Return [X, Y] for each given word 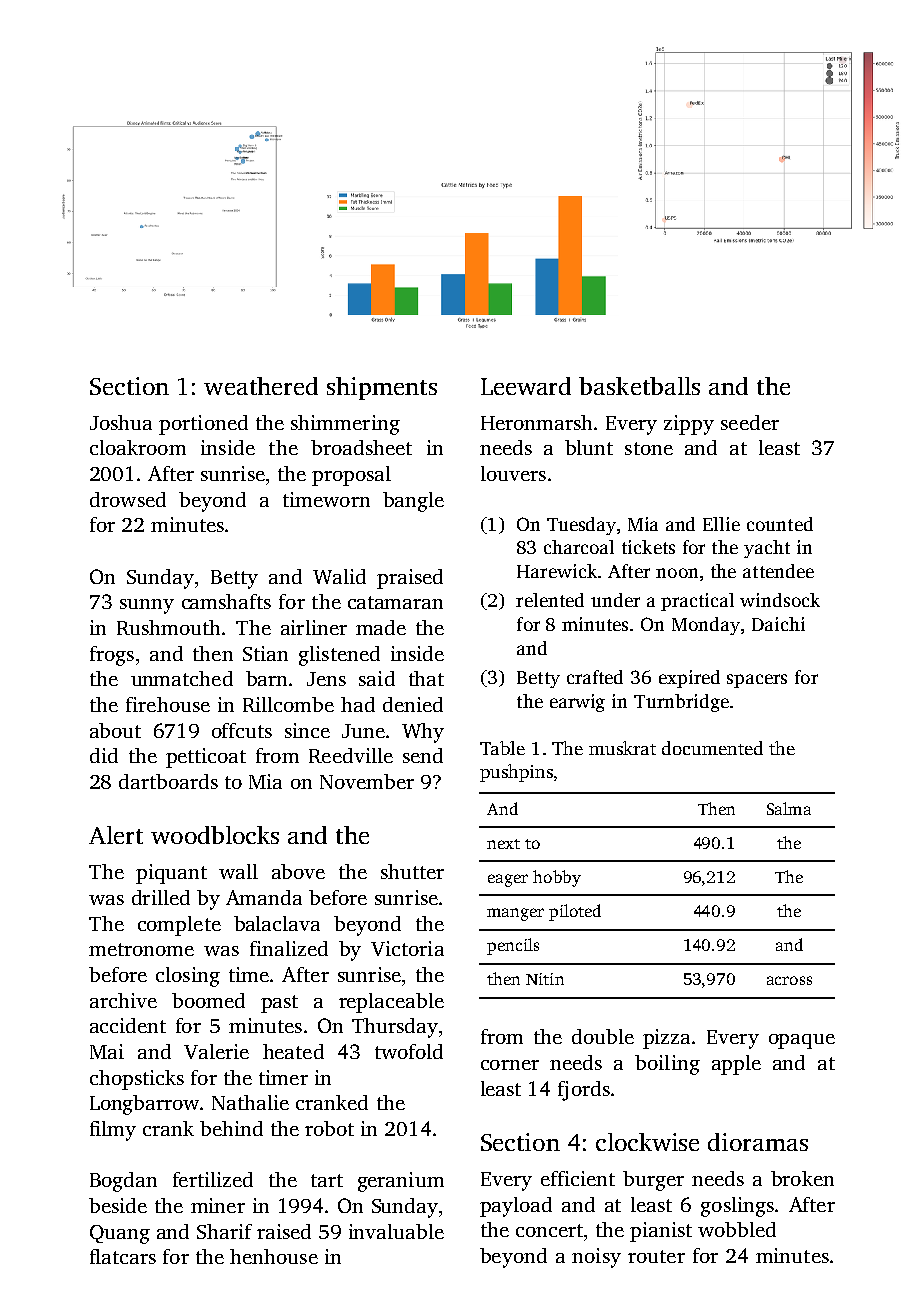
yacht [767, 549]
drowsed [128, 499]
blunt [589, 447]
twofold [409, 1051]
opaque [802, 1041]
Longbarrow [145, 1105]
